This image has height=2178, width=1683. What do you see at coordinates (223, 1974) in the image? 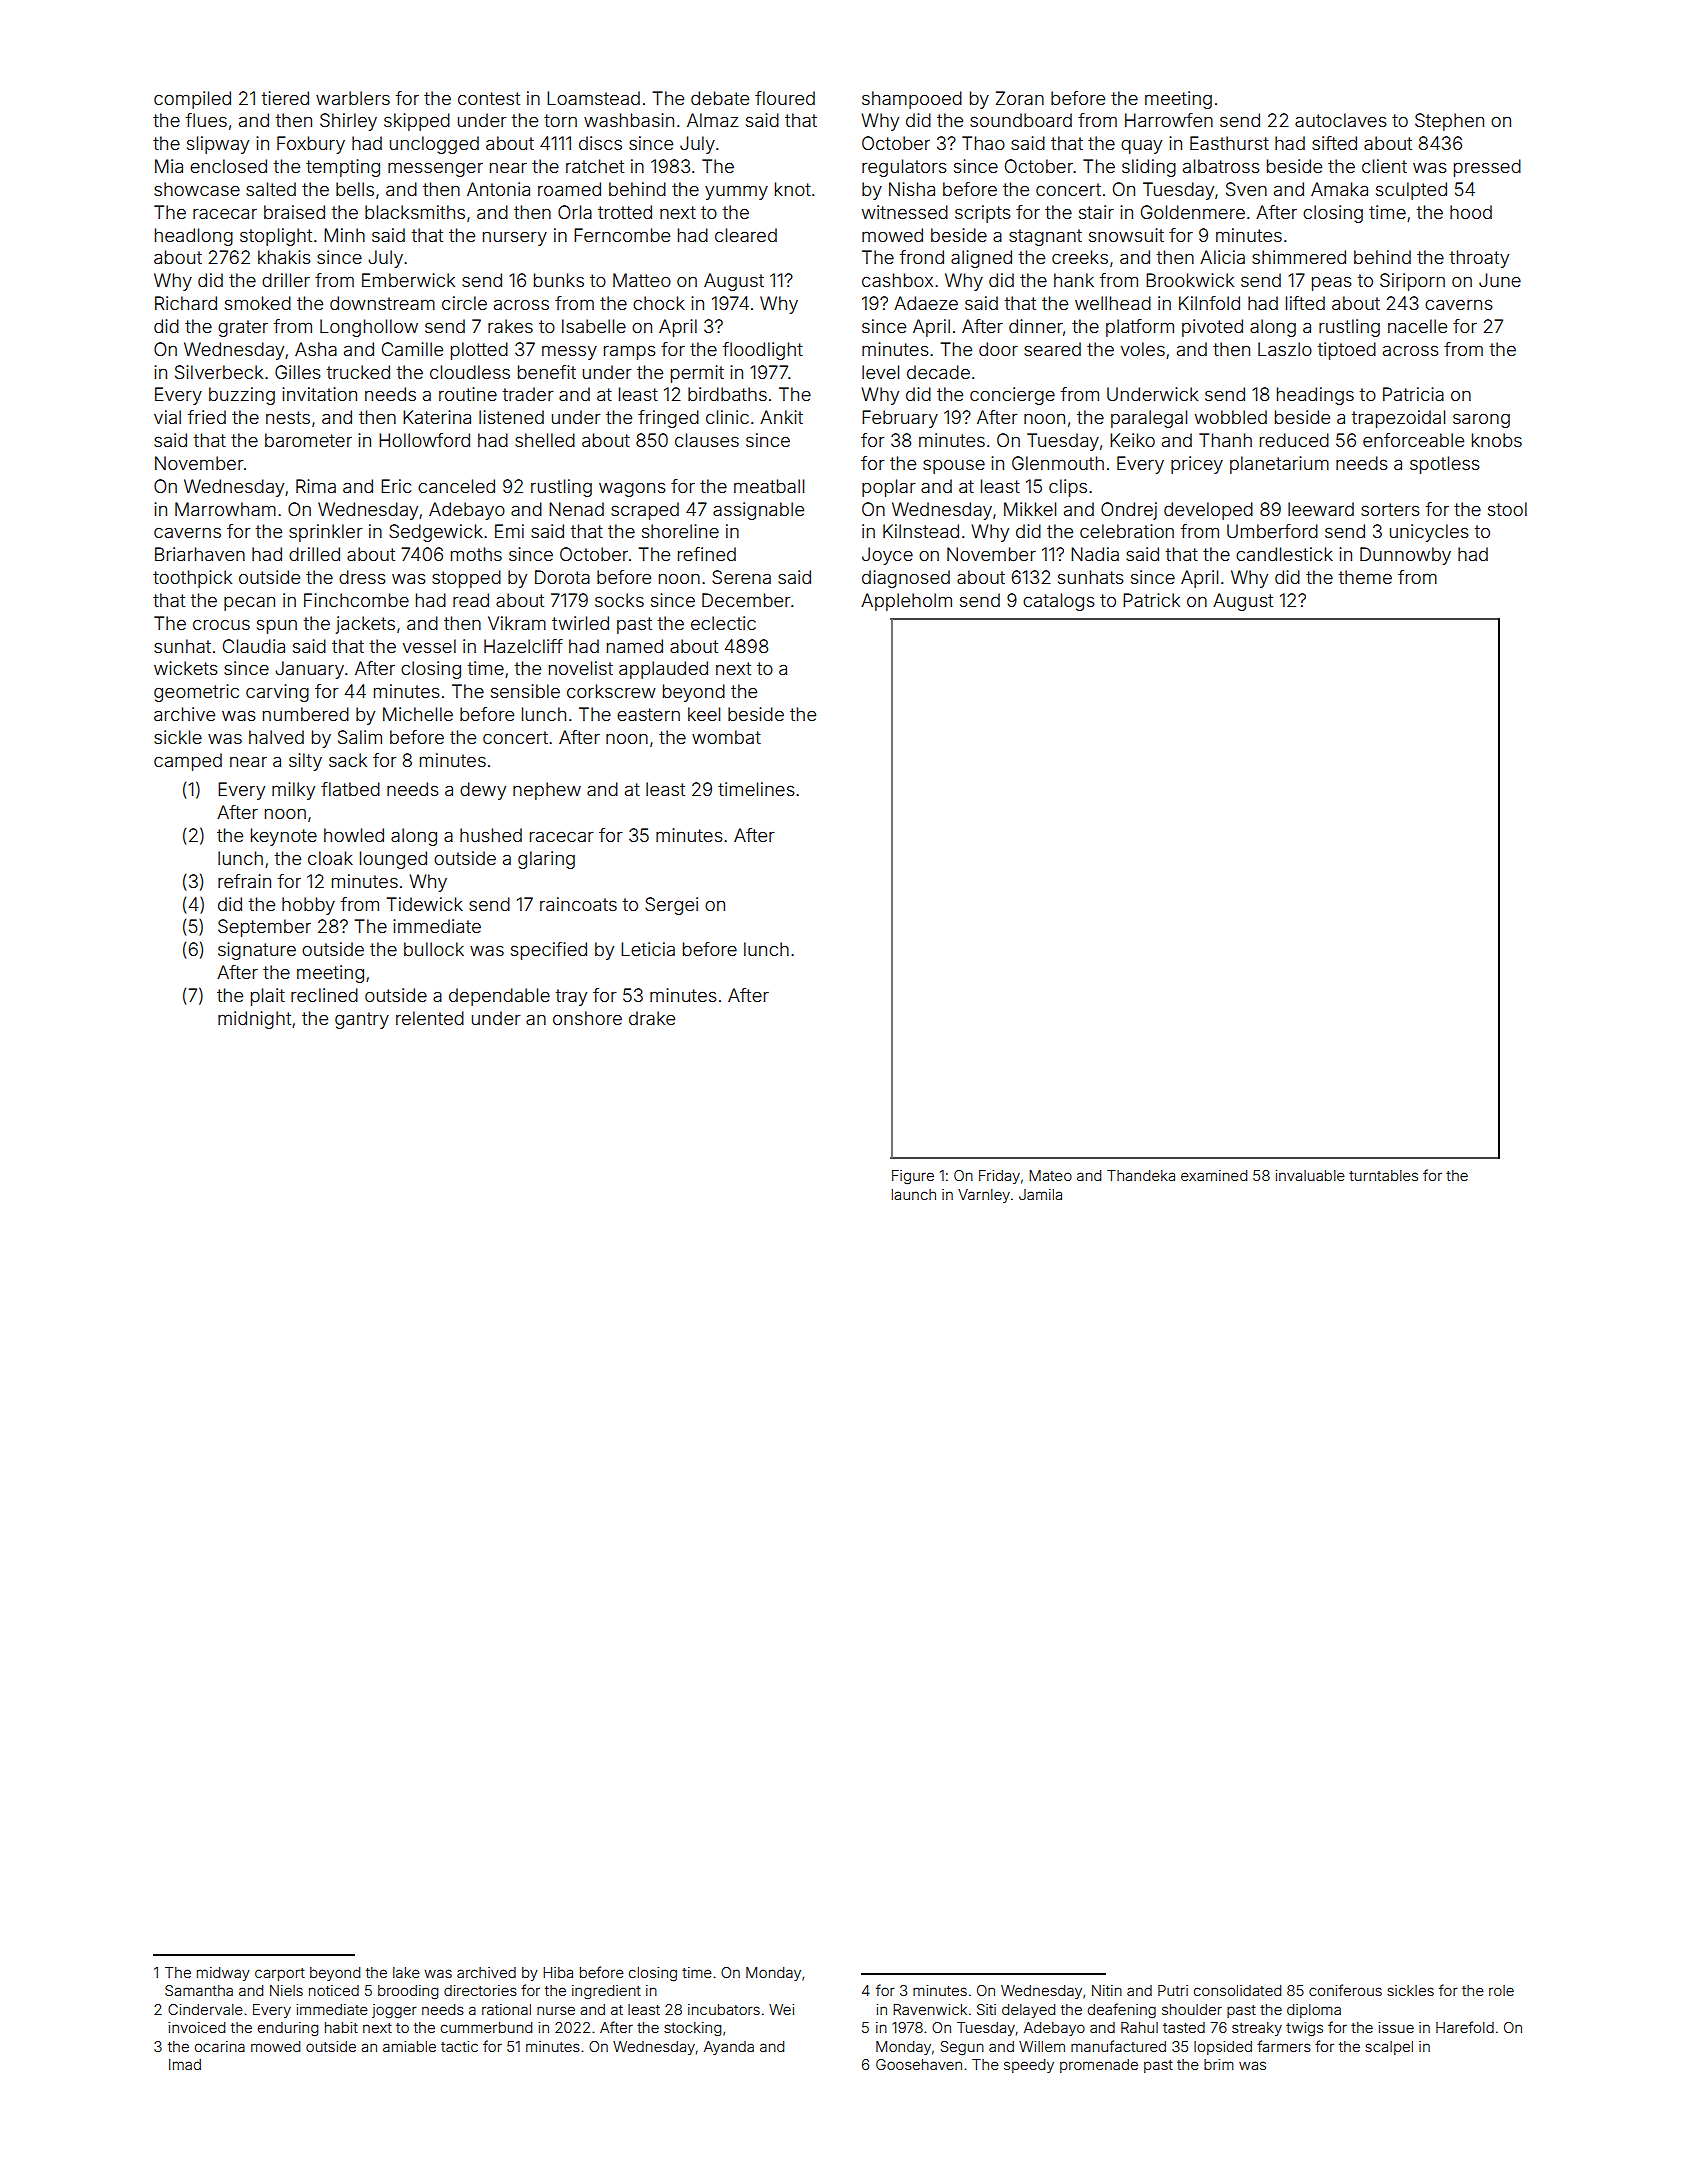
I see `midway` at bounding box center [223, 1974].
